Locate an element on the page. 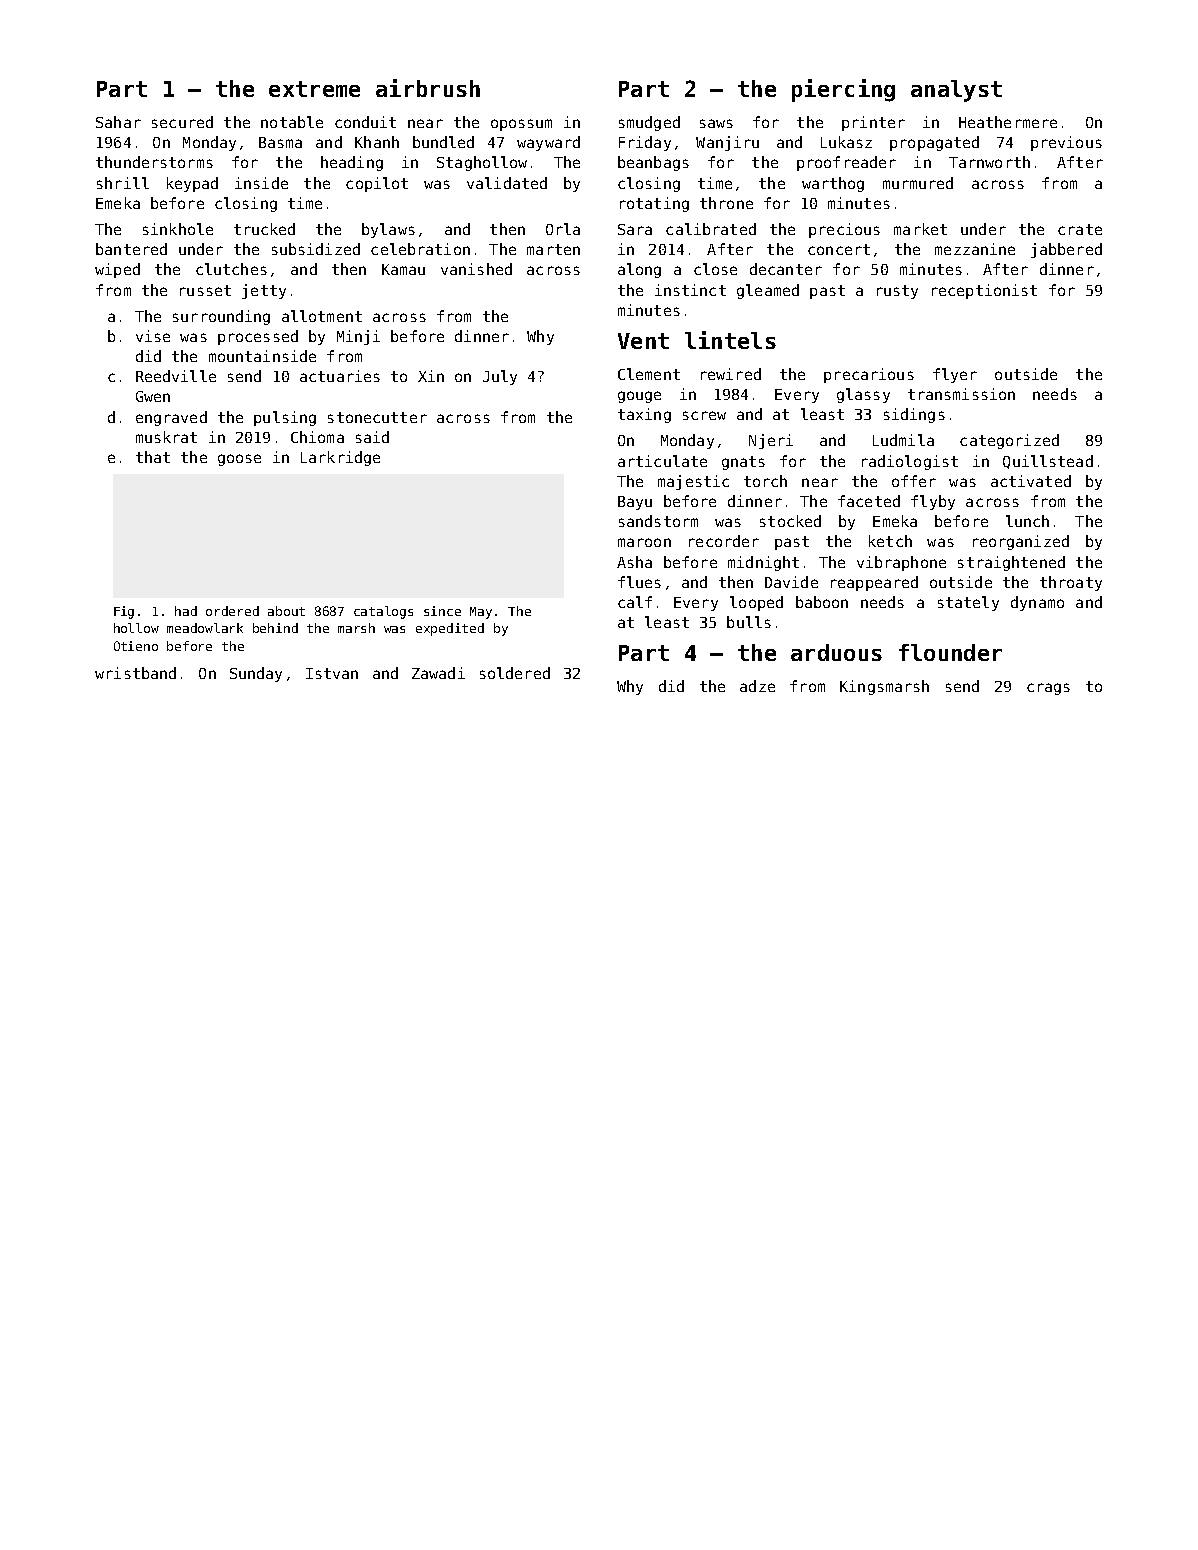 The image size is (1198, 1550). previous is located at coordinates (1066, 143).
